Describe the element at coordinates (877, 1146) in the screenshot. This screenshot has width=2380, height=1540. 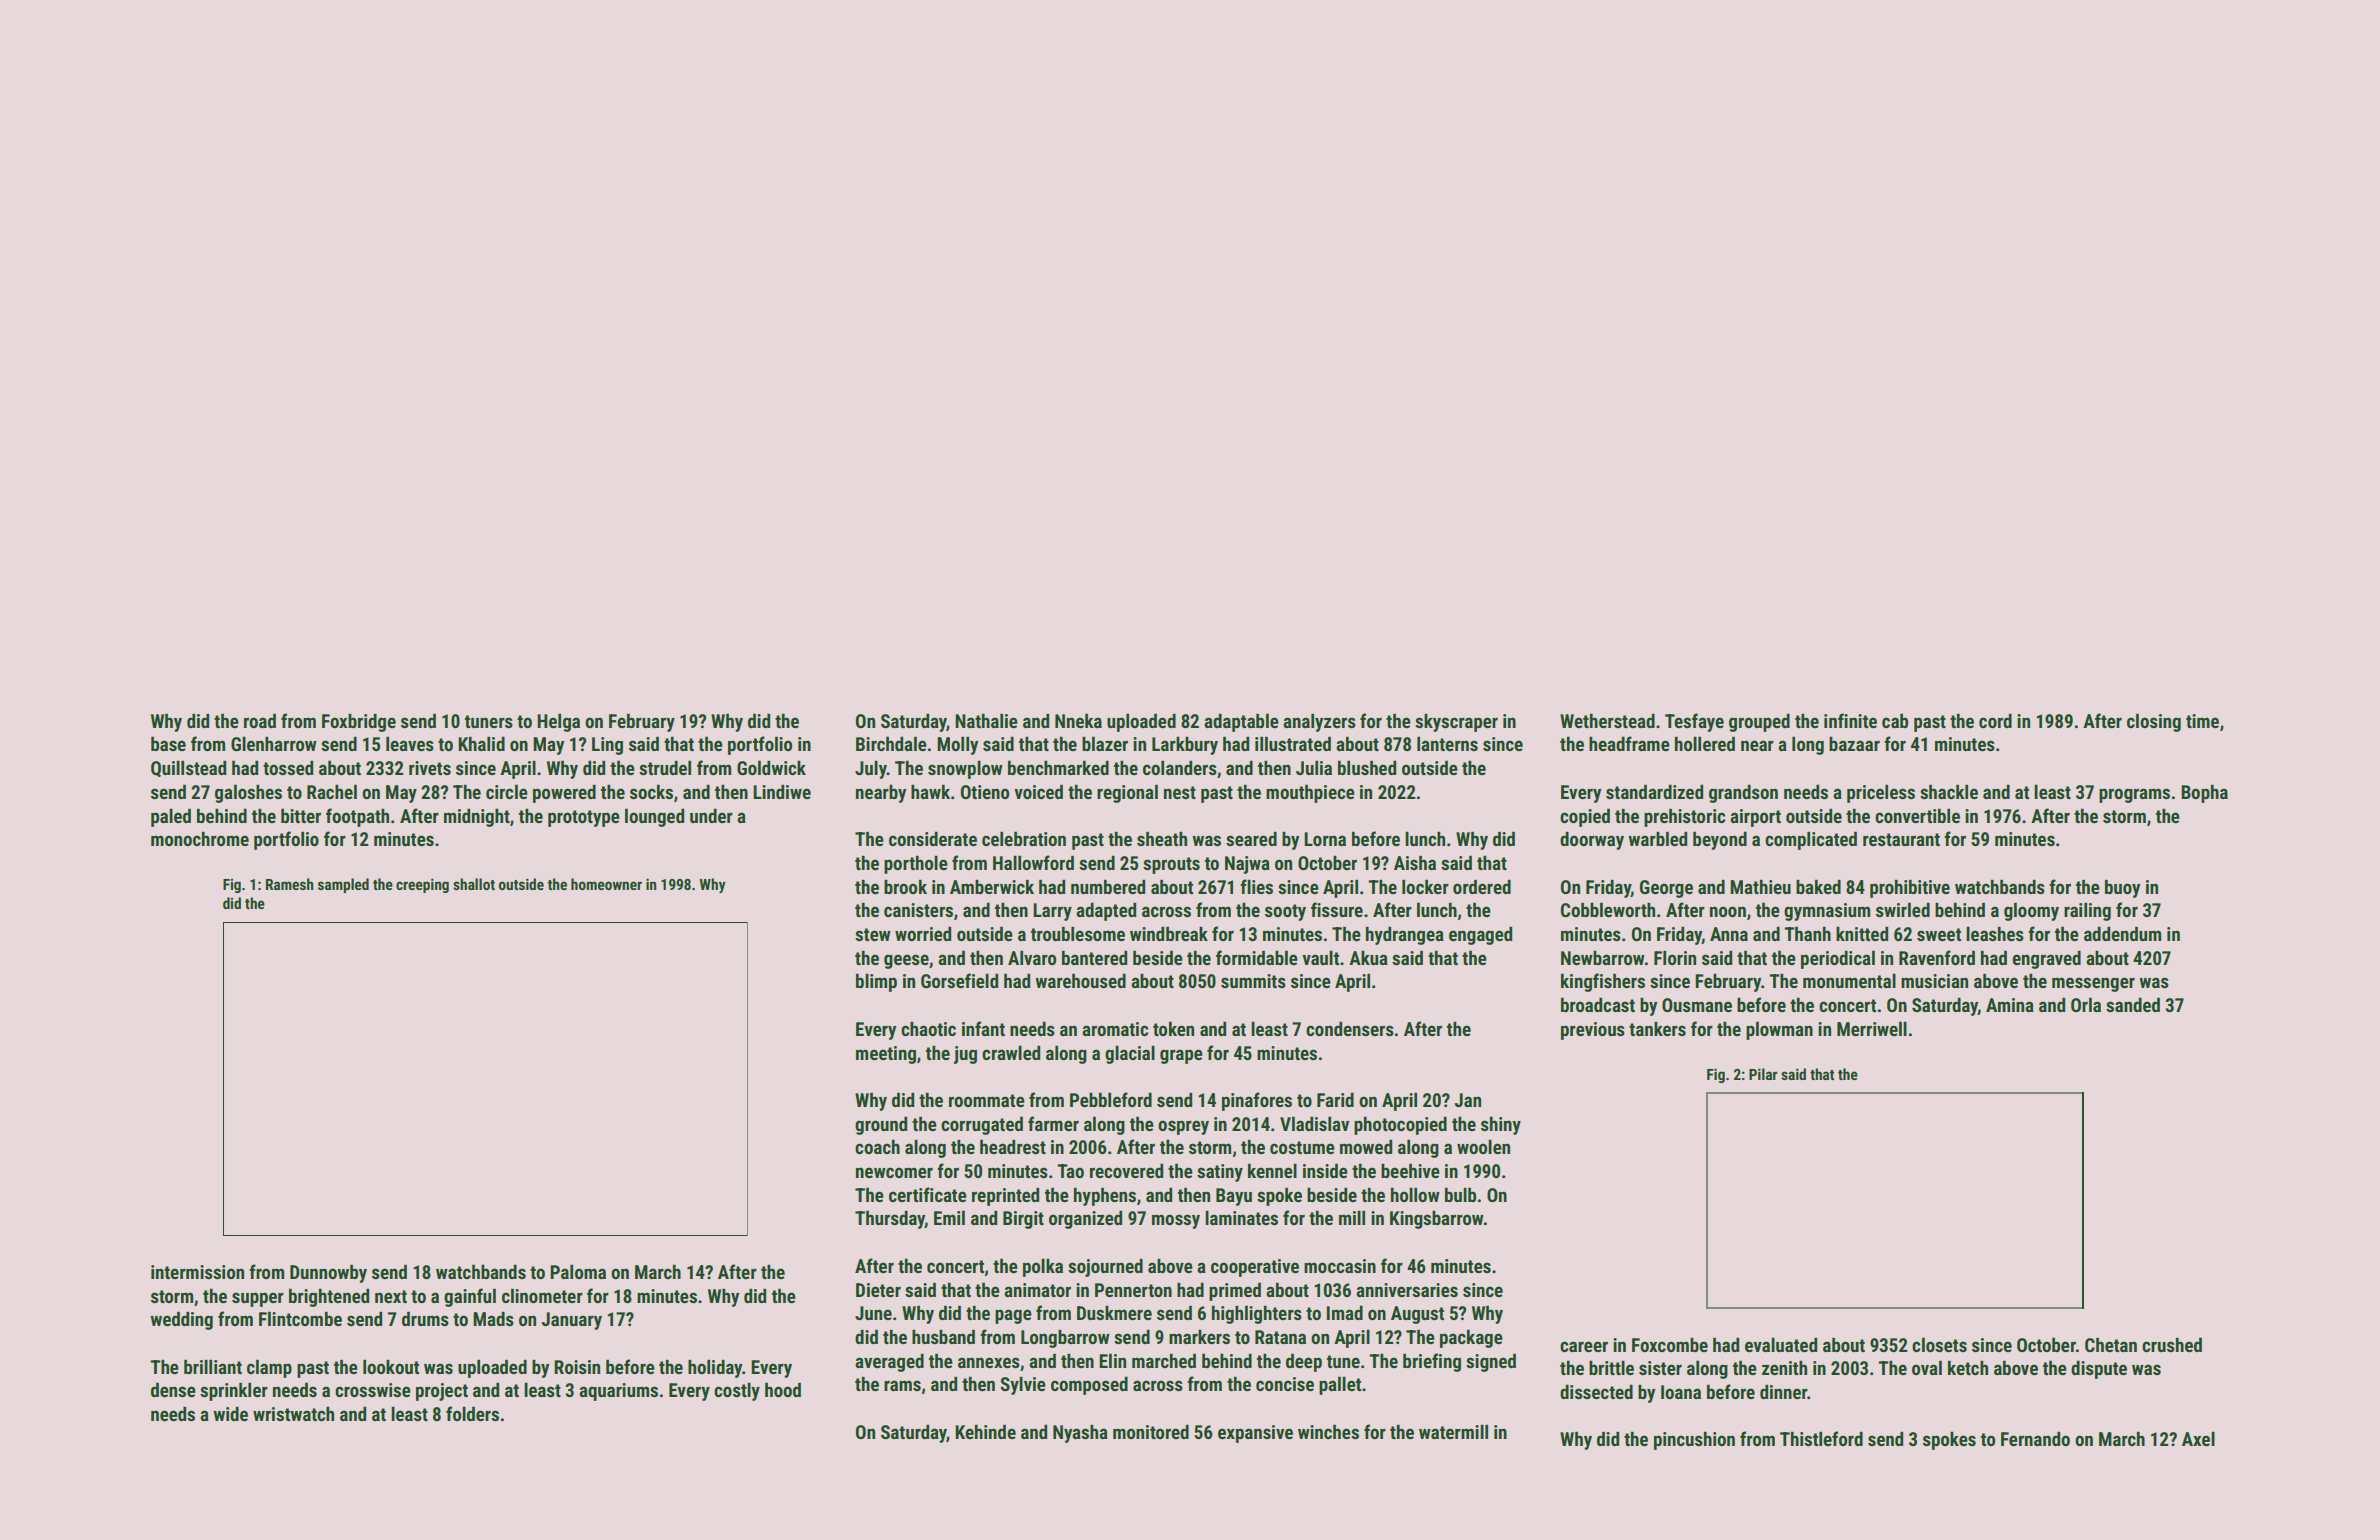
I see `coach` at that location.
